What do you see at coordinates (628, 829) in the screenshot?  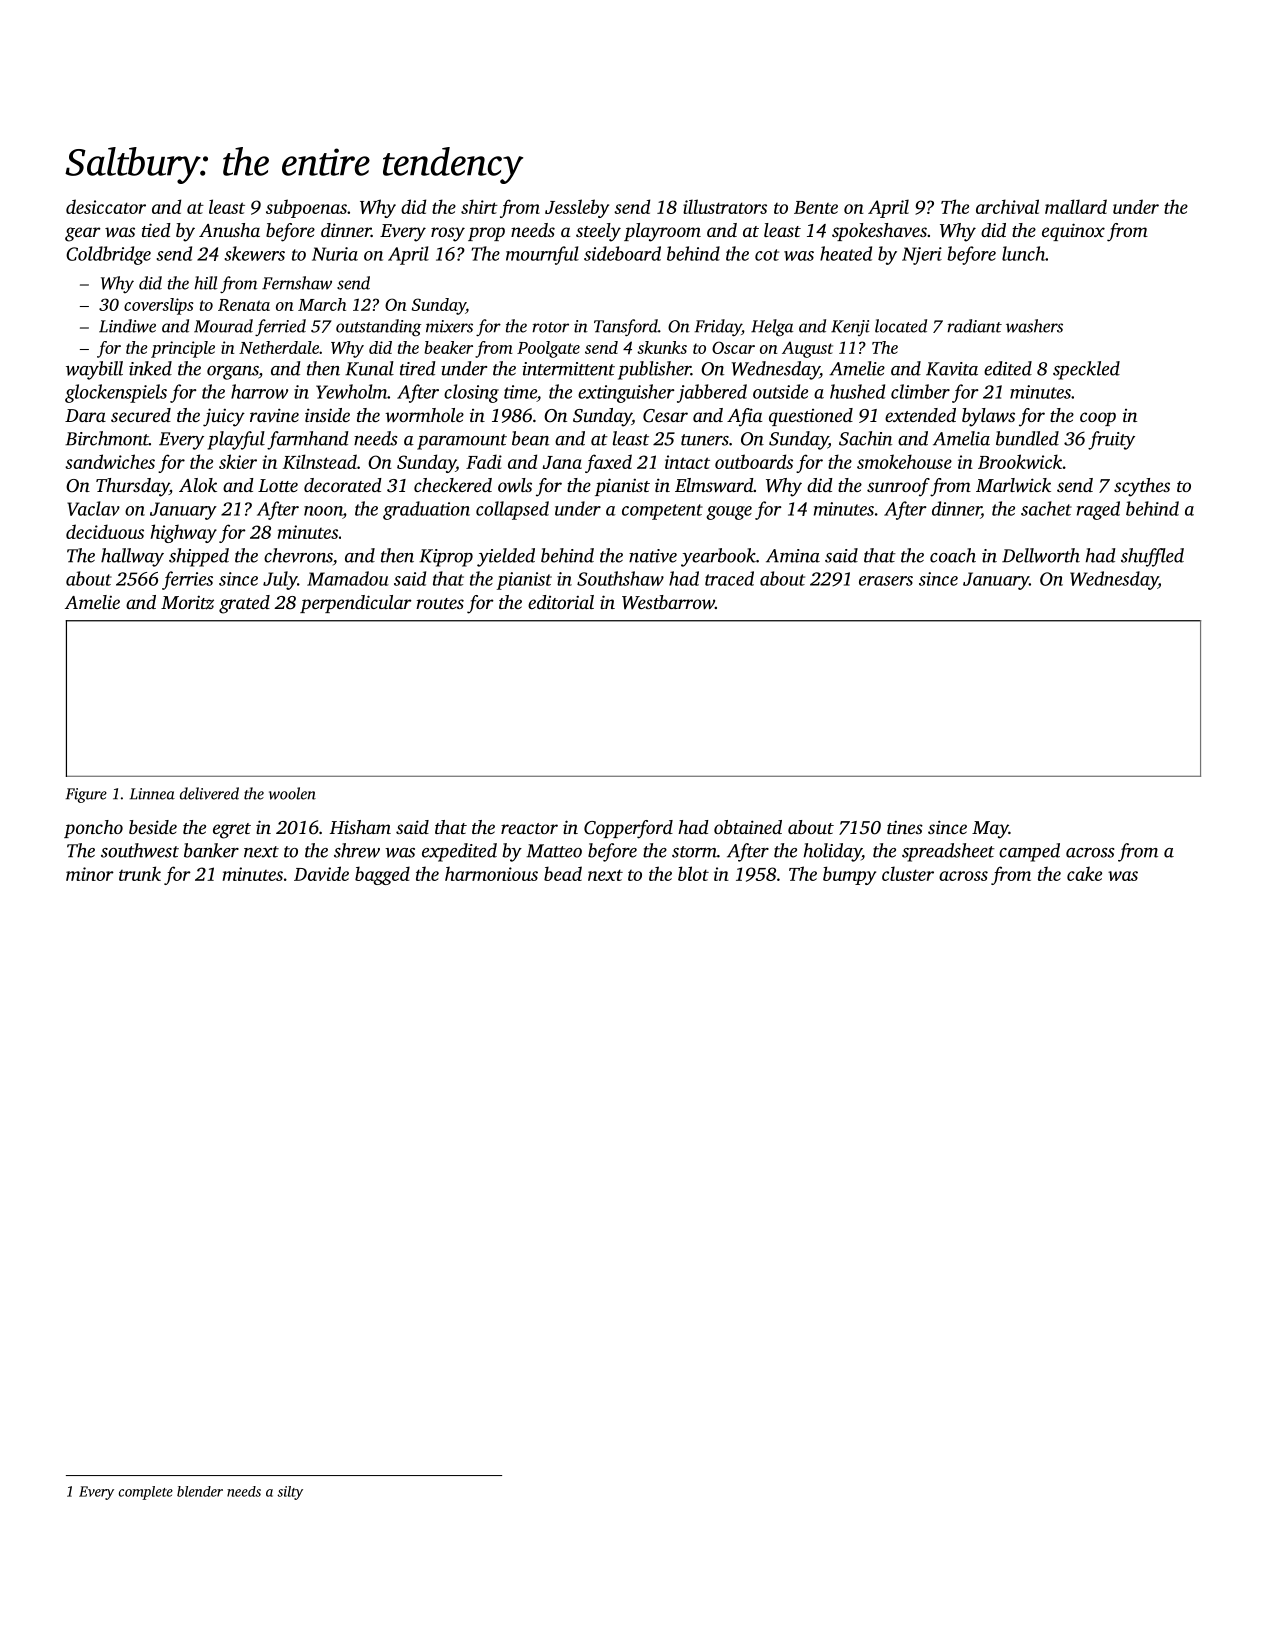 I see `Copperford` at bounding box center [628, 829].
